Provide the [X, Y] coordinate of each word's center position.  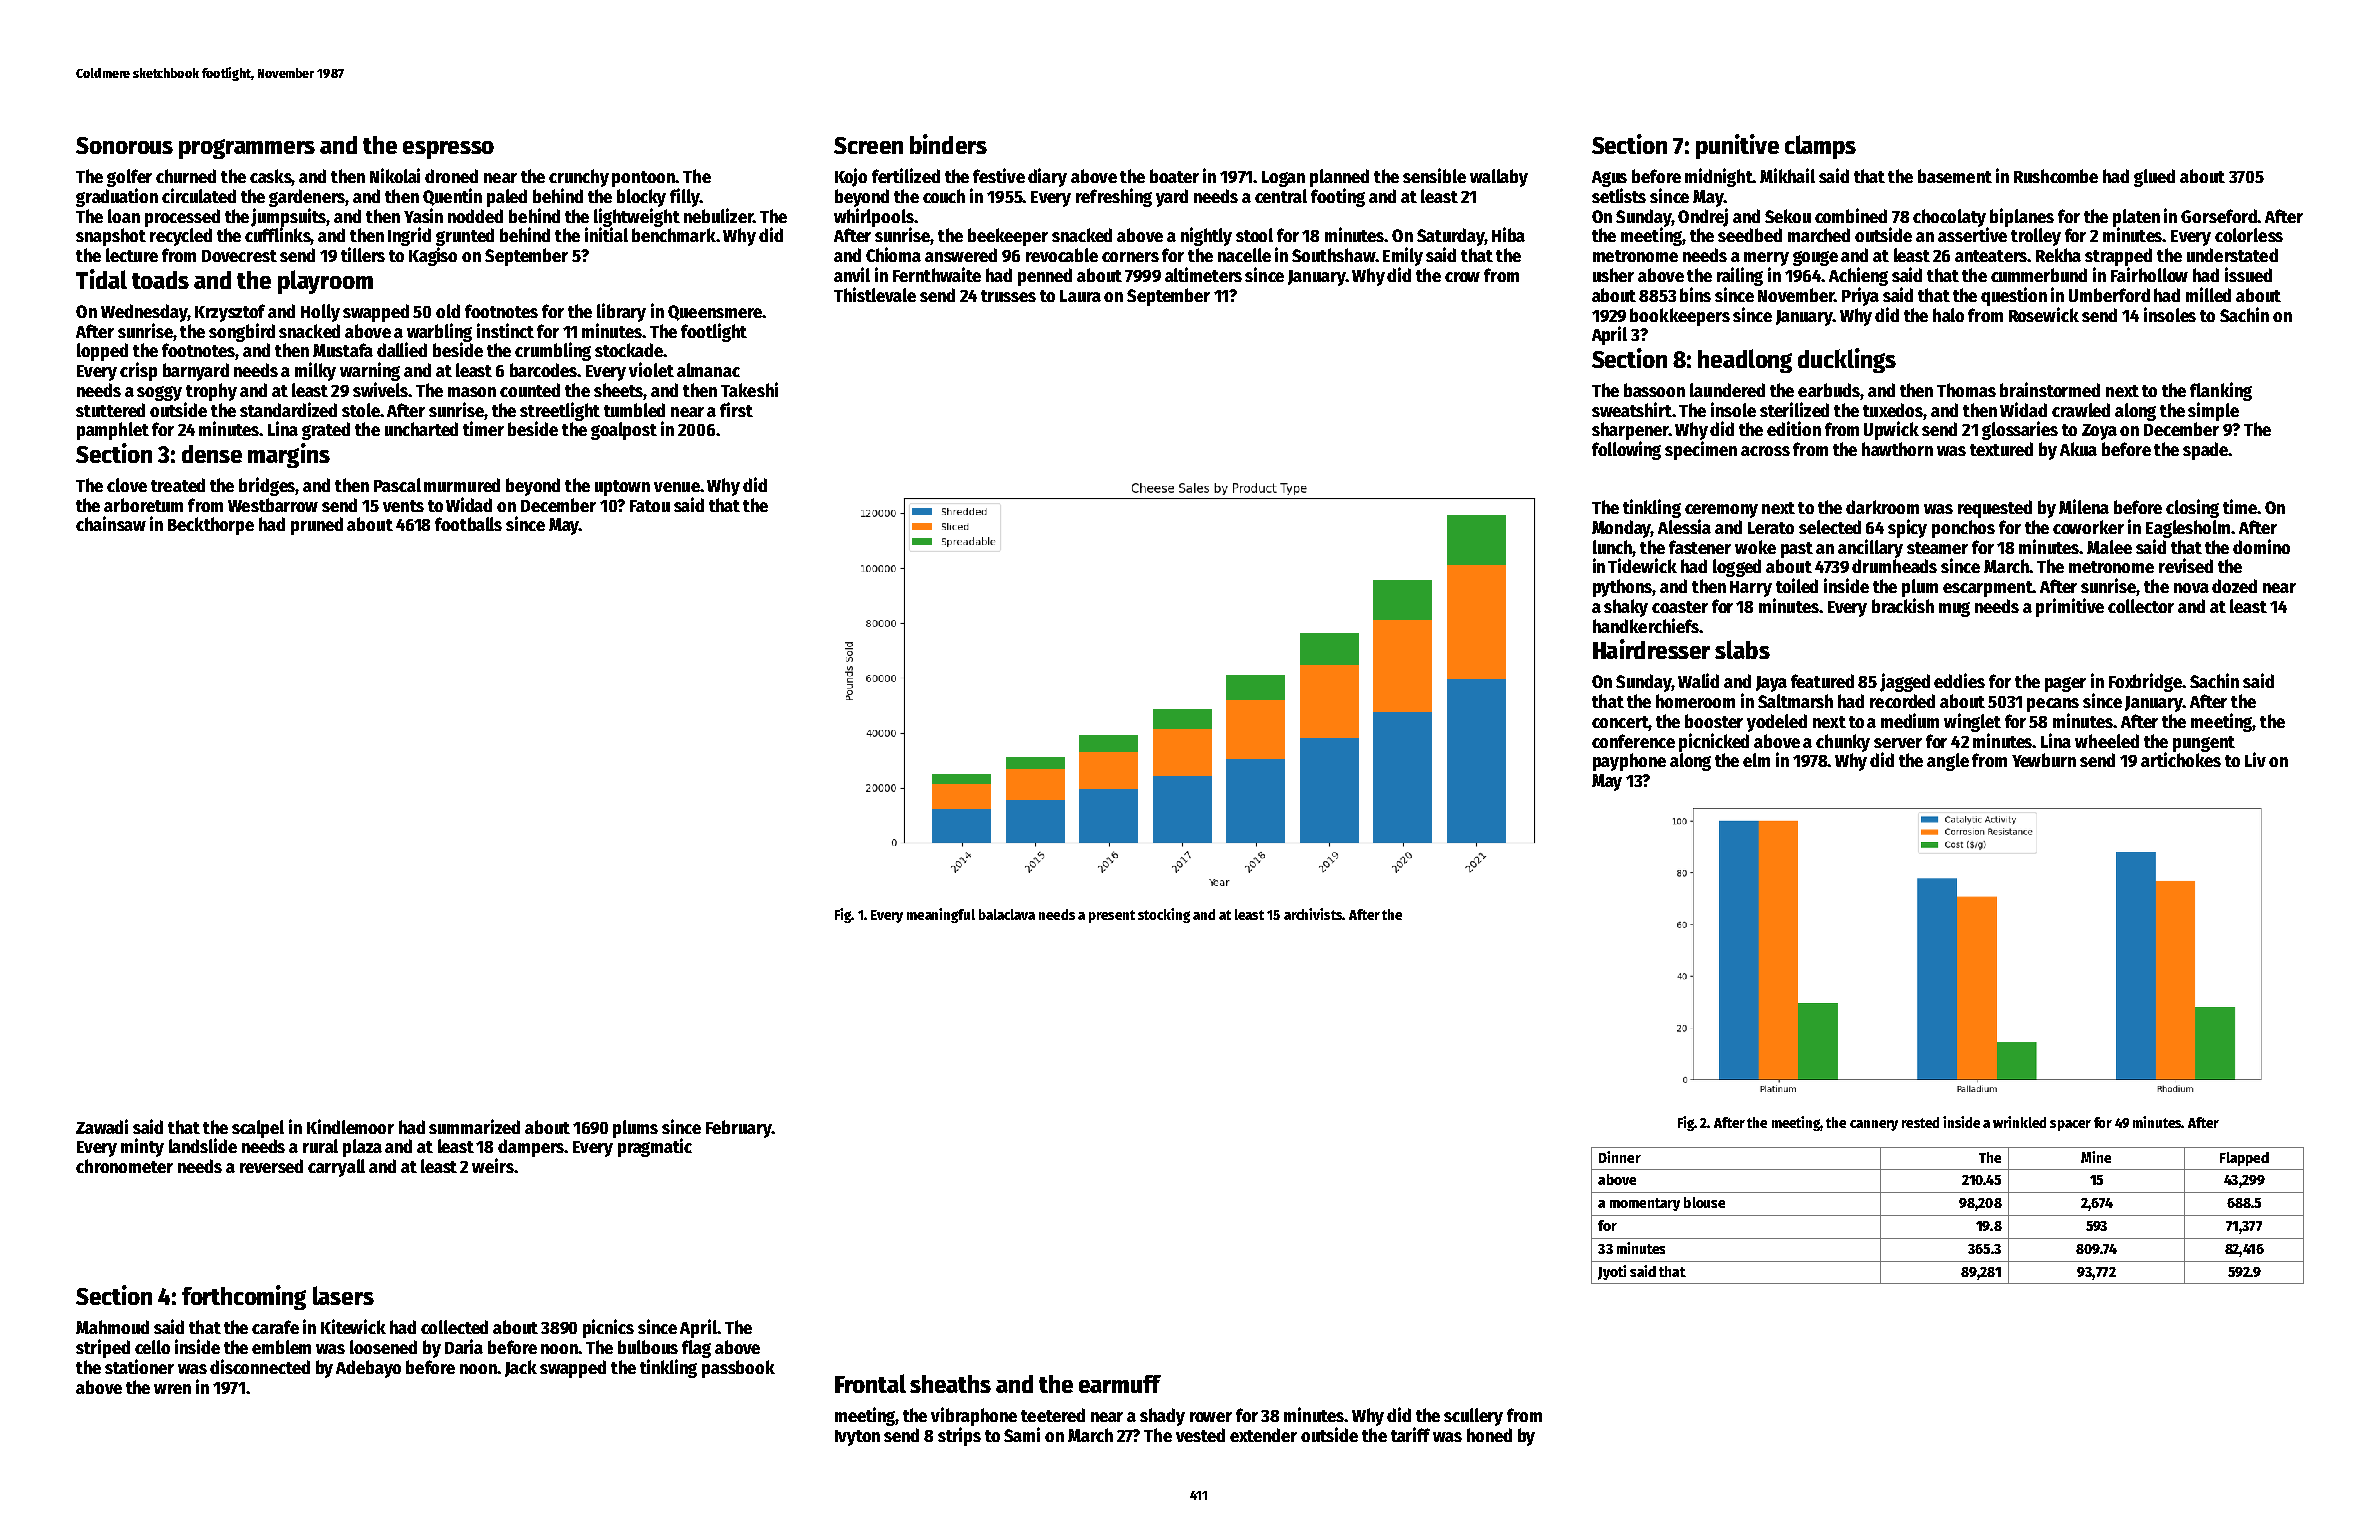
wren [172, 1389]
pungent [2204, 744]
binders [948, 144]
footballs [468, 524]
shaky [1626, 608]
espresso [448, 150]
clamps [1820, 147]
